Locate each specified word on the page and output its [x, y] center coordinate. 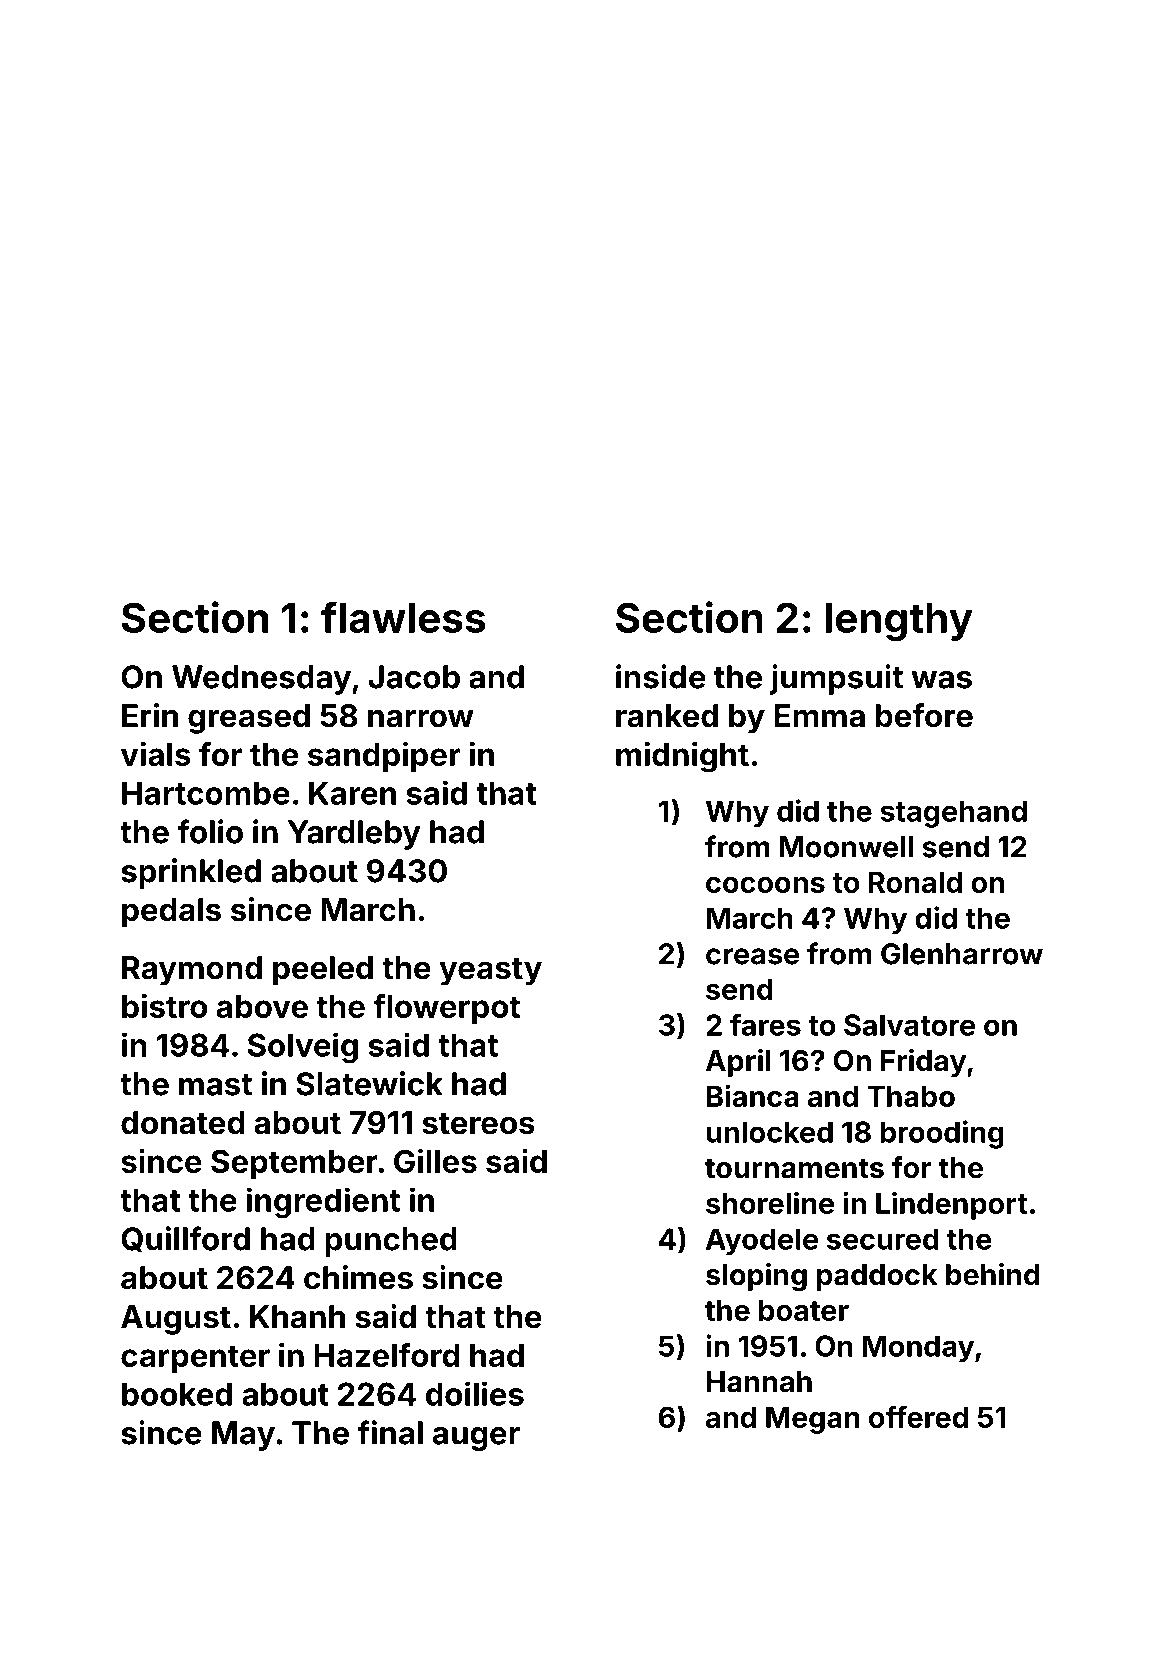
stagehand [953, 814]
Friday [923, 1063]
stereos [478, 1124]
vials [156, 754]
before [924, 715]
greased [249, 719]
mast [215, 1085]
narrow [421, 718]
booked [177, 1394]
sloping [756, 1277]
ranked [667, 716]
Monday [918, 1349]
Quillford [185, 1239]
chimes [358, 1277]
